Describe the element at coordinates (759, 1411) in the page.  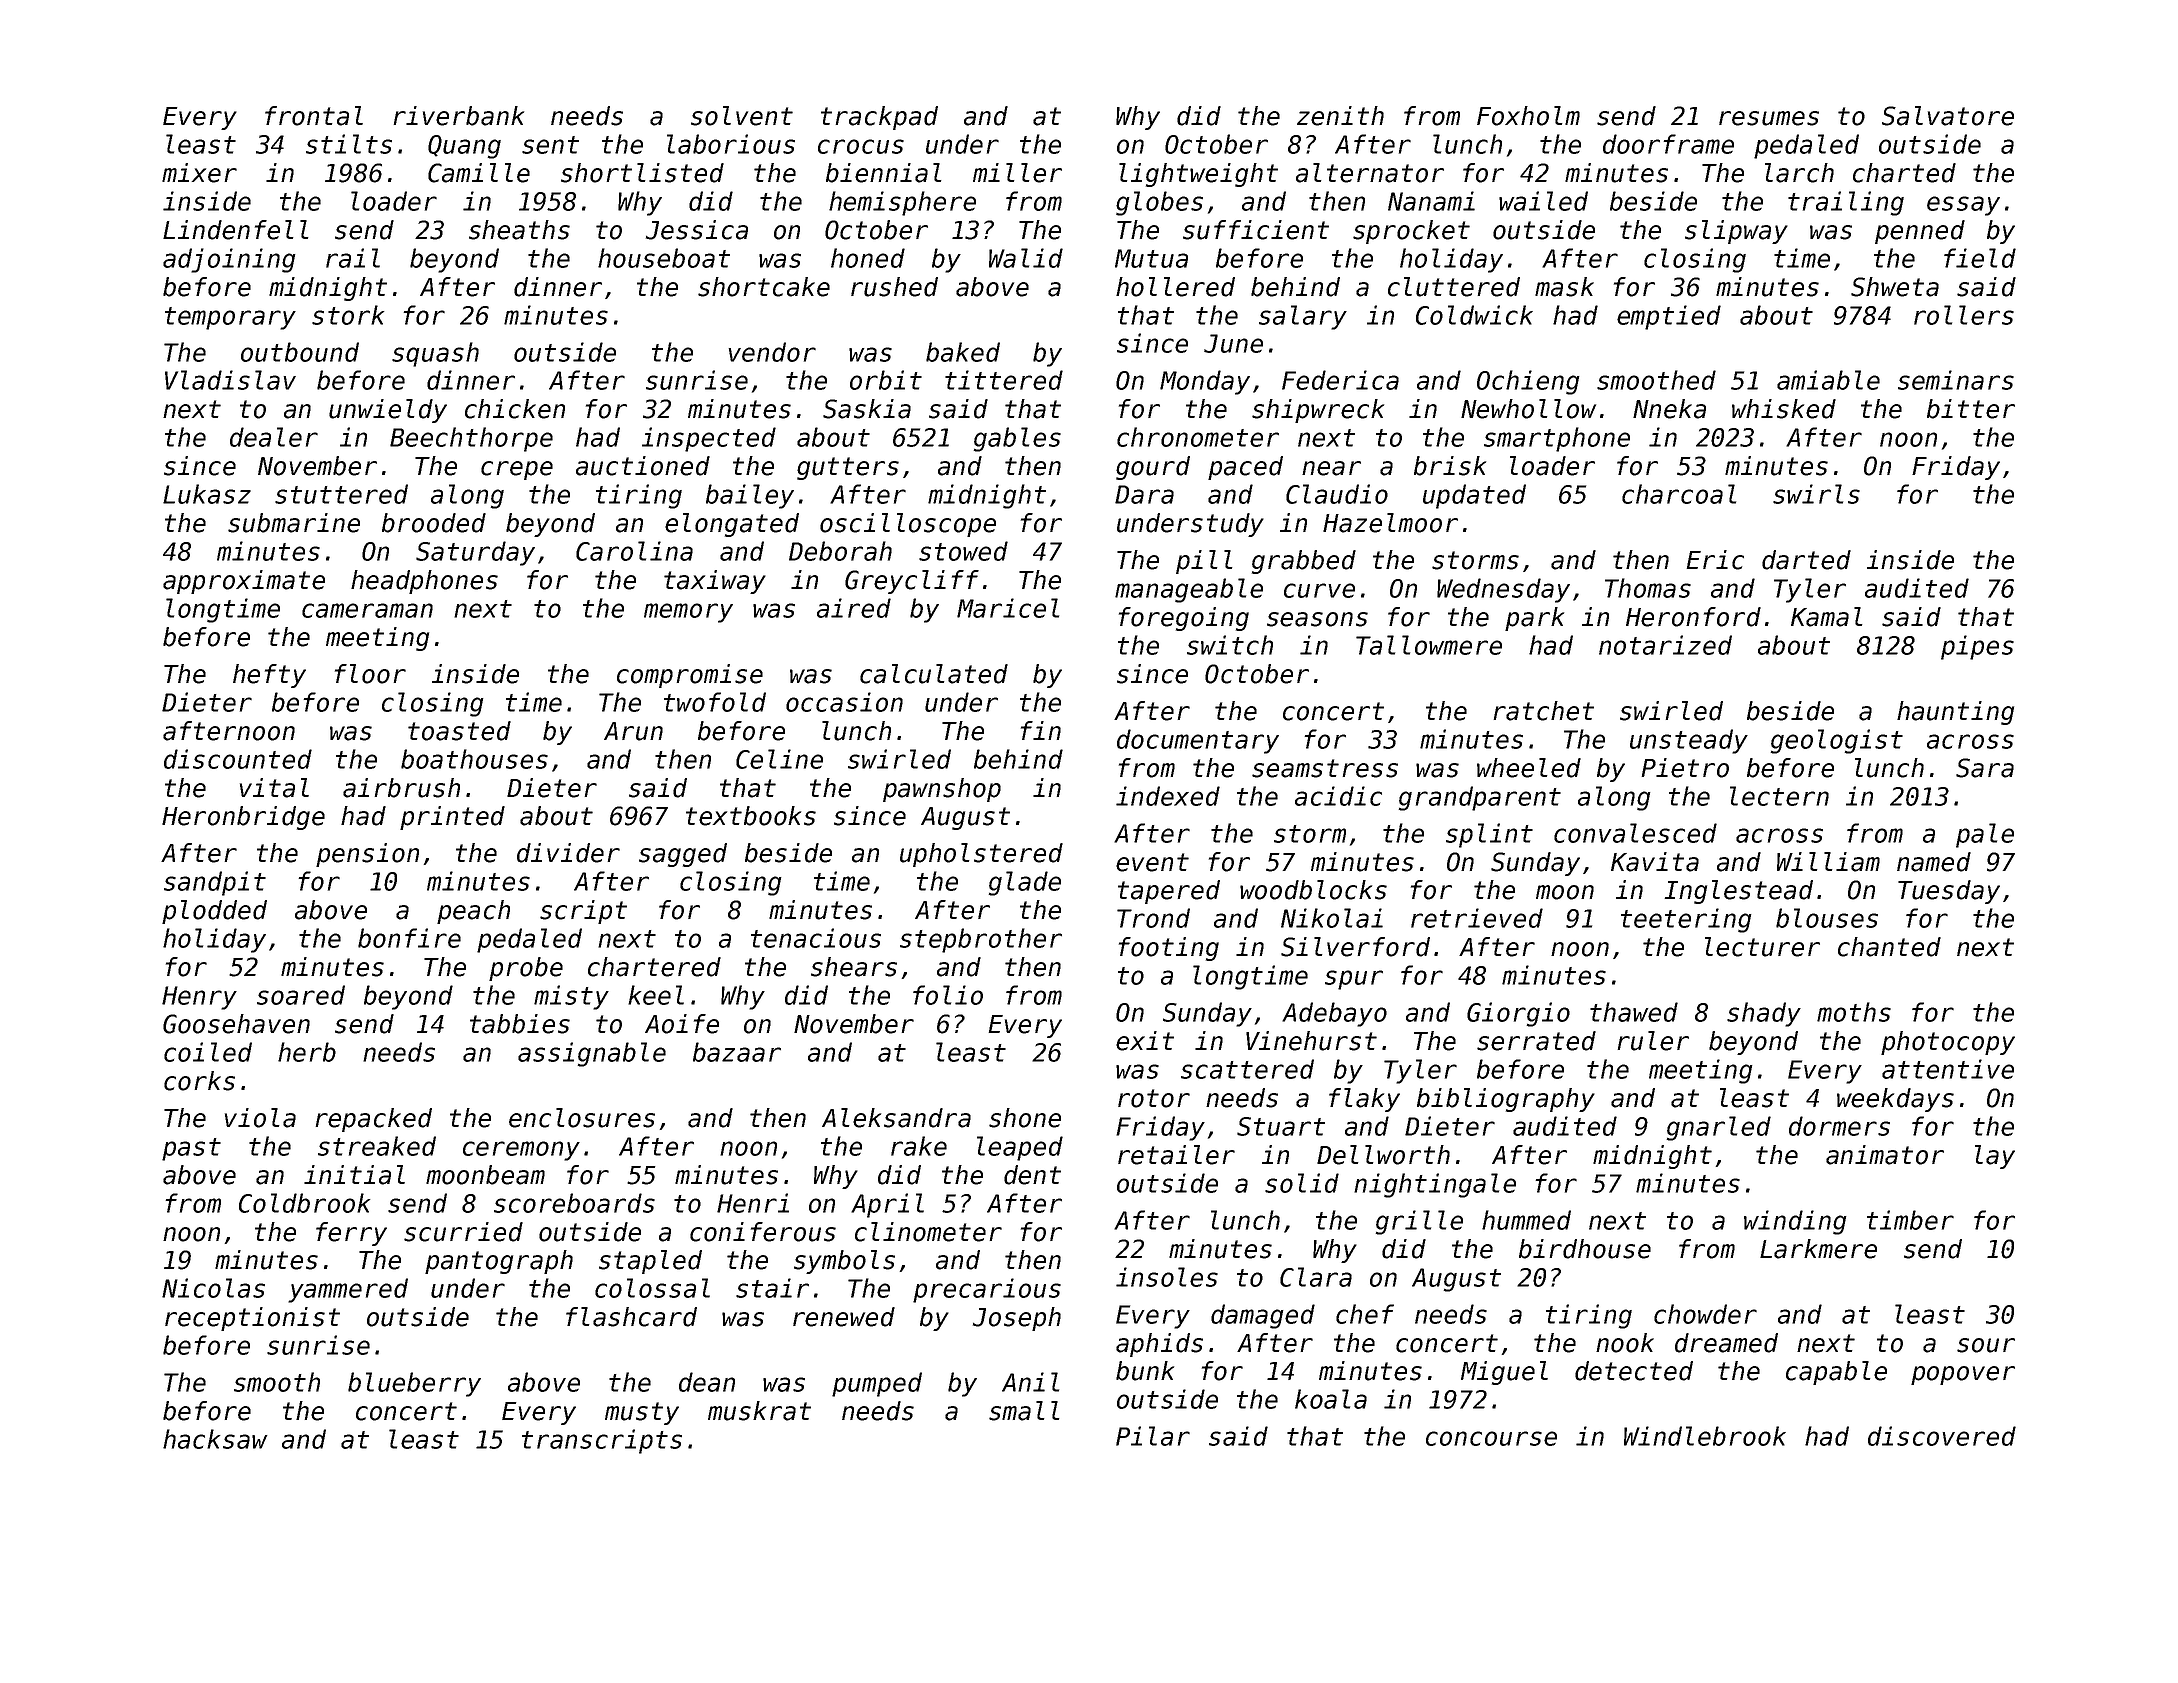
I see `muskrat` at that location.
